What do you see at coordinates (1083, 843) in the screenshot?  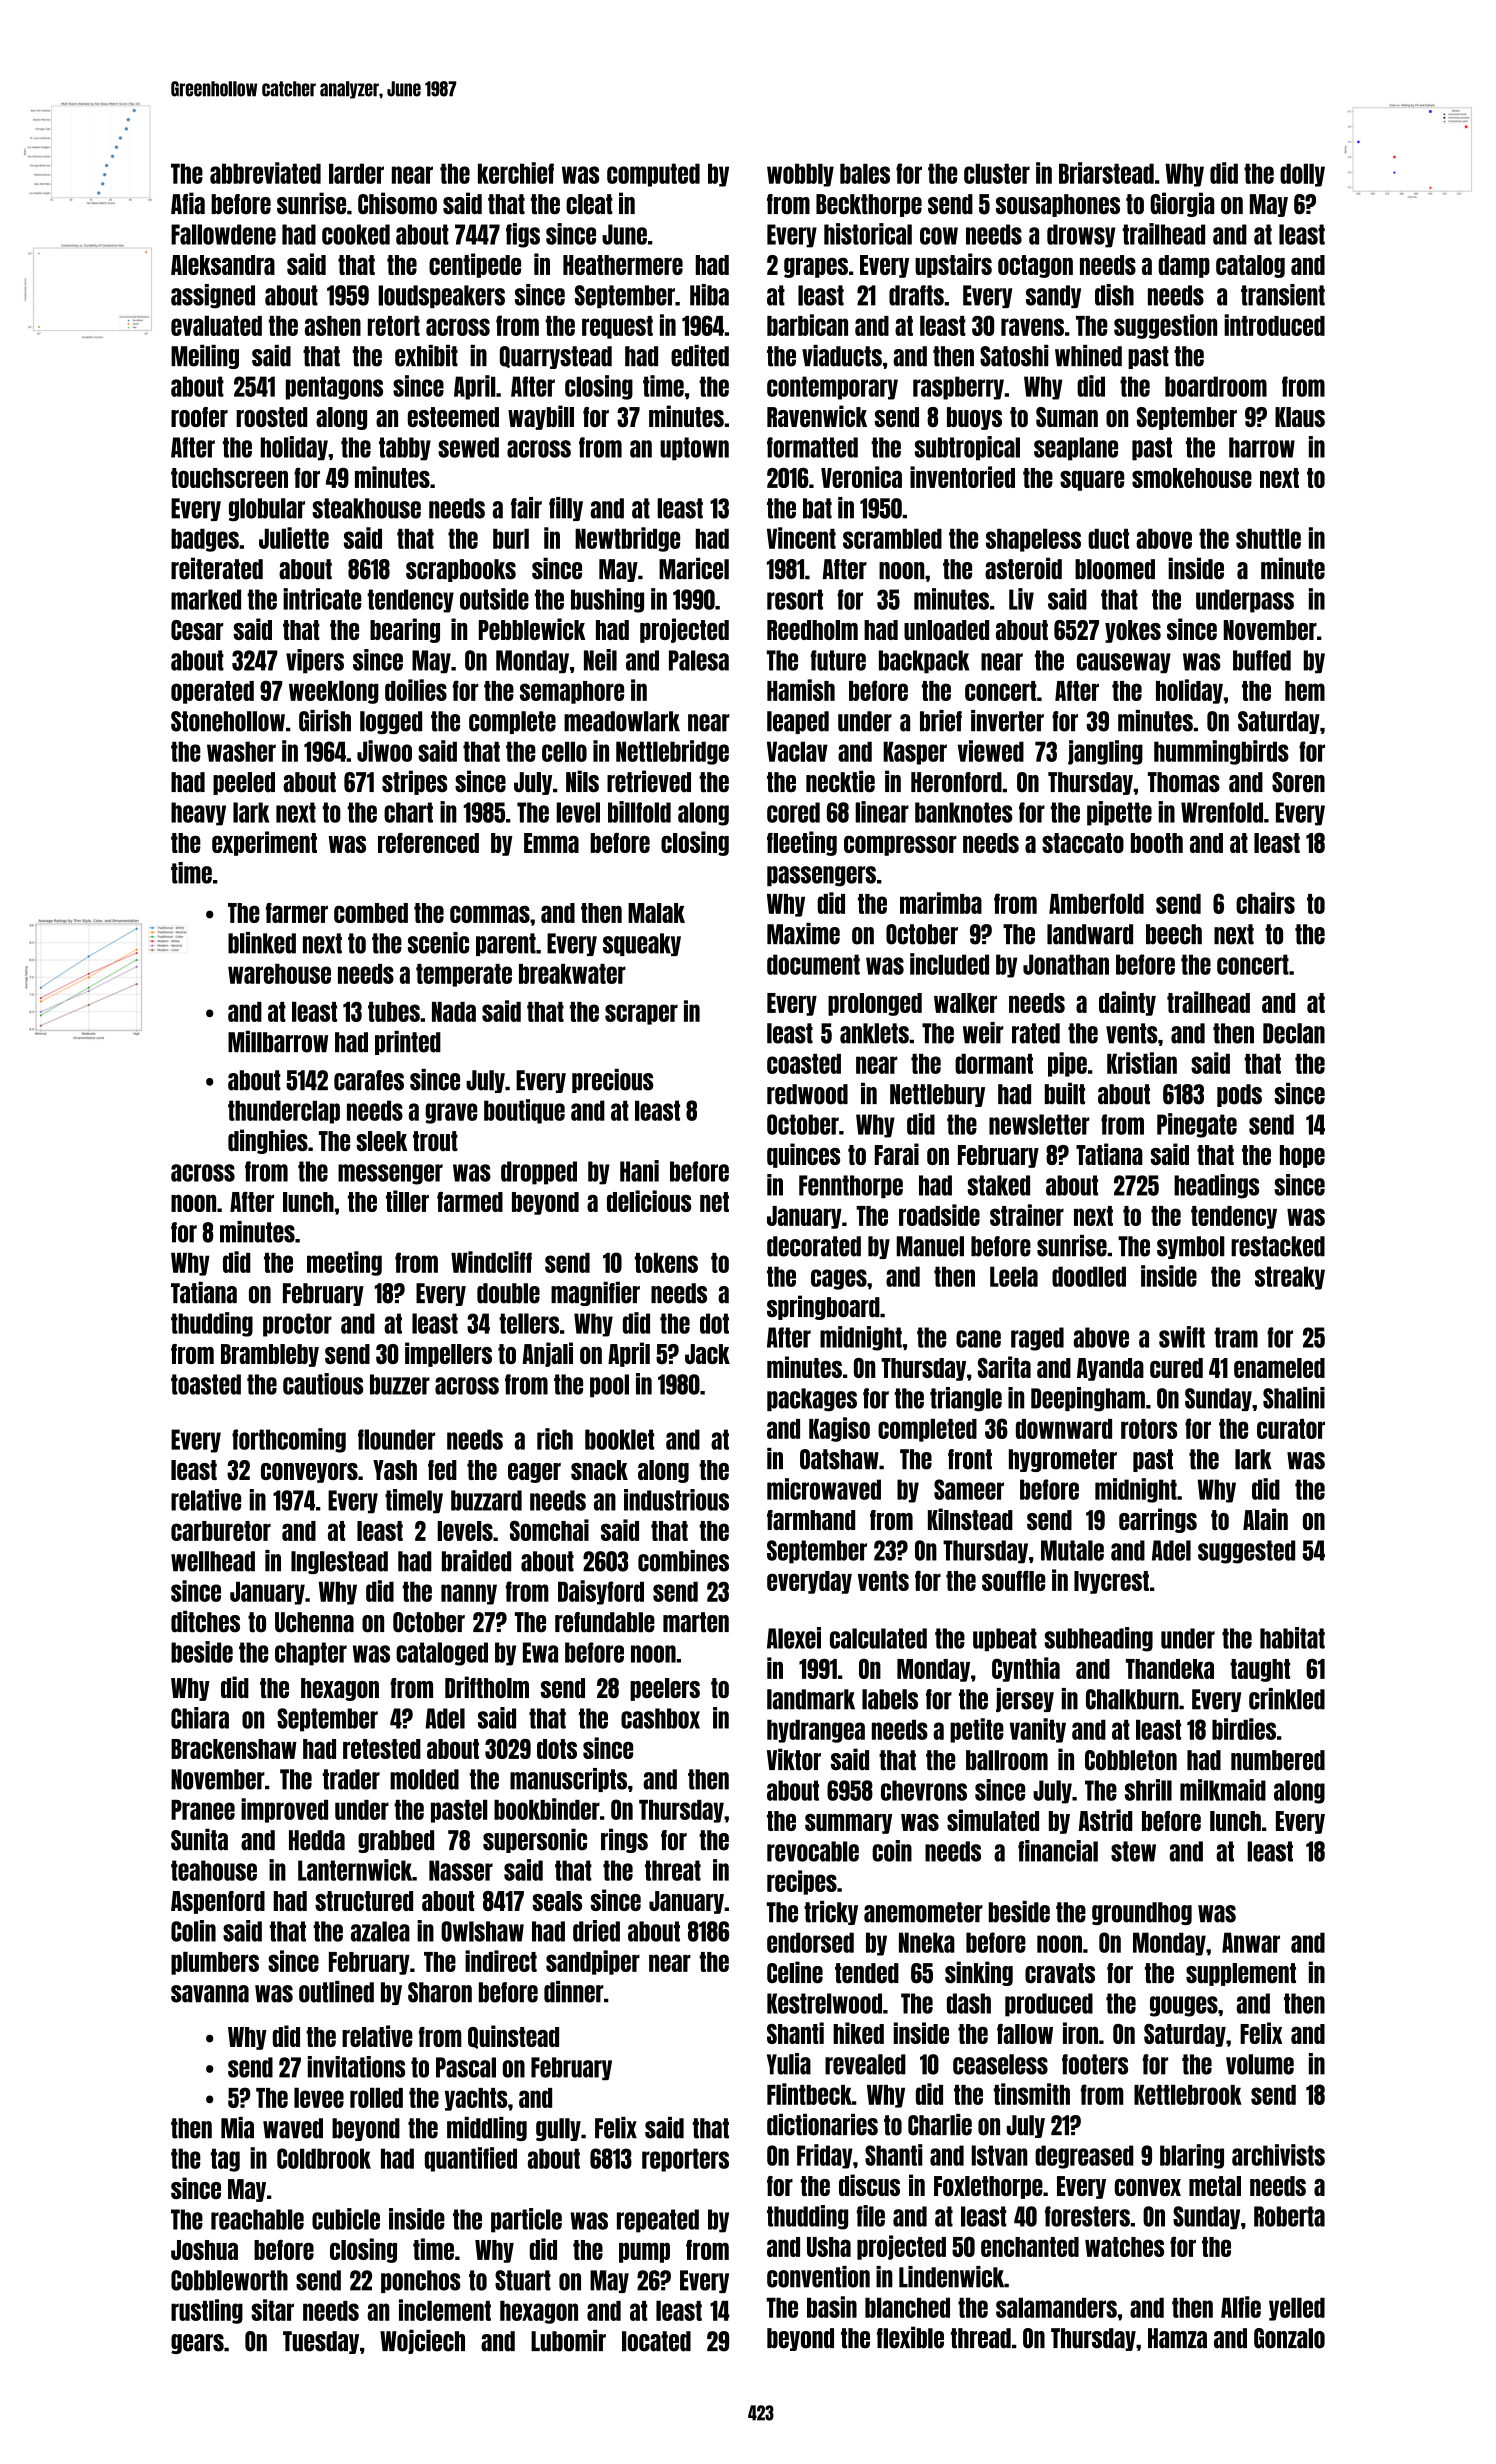 I see `staccato` at bounding box center [1083, 843].
